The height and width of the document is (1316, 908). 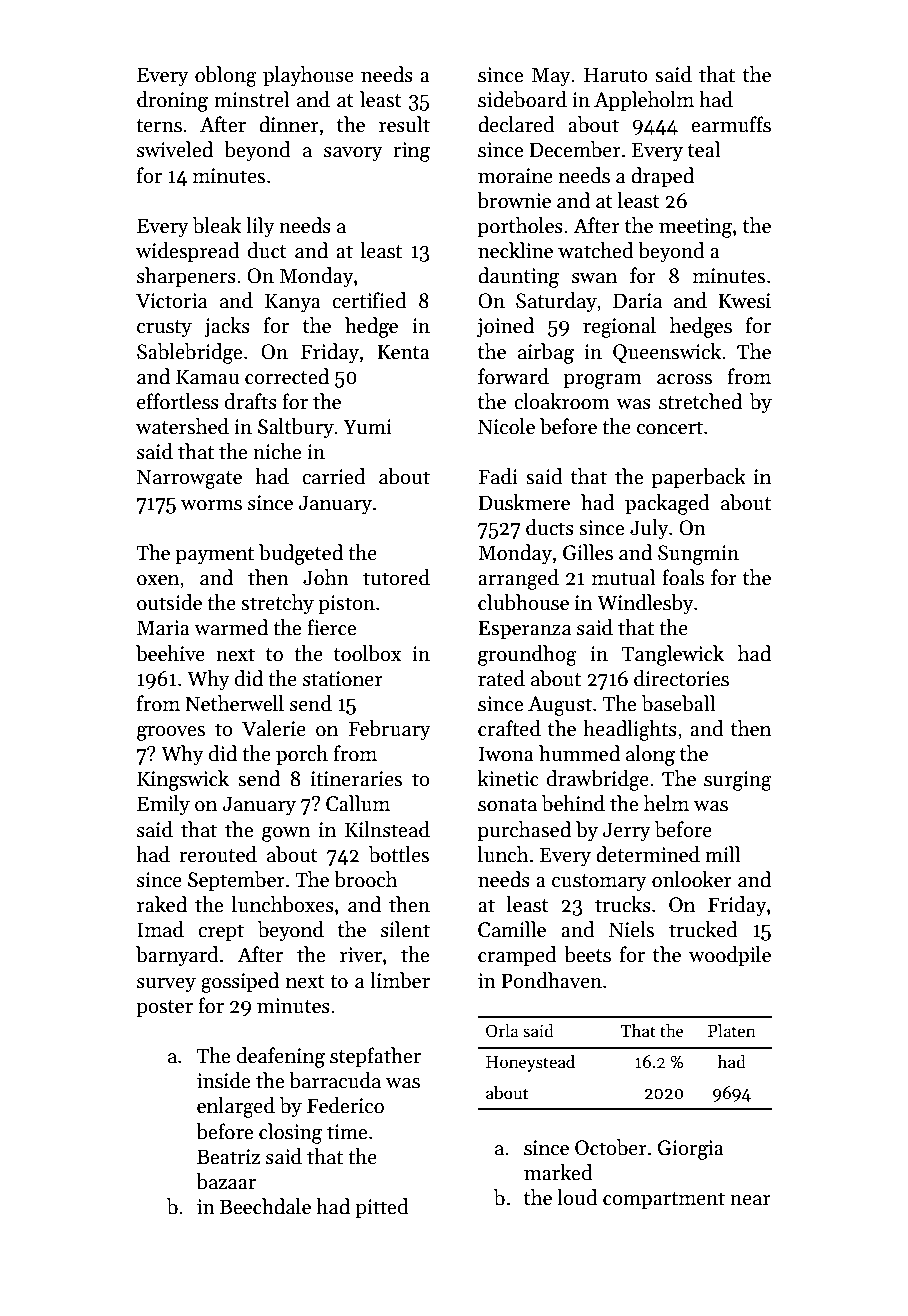 I want to click on Haruto, so click(x=616, y=75).
